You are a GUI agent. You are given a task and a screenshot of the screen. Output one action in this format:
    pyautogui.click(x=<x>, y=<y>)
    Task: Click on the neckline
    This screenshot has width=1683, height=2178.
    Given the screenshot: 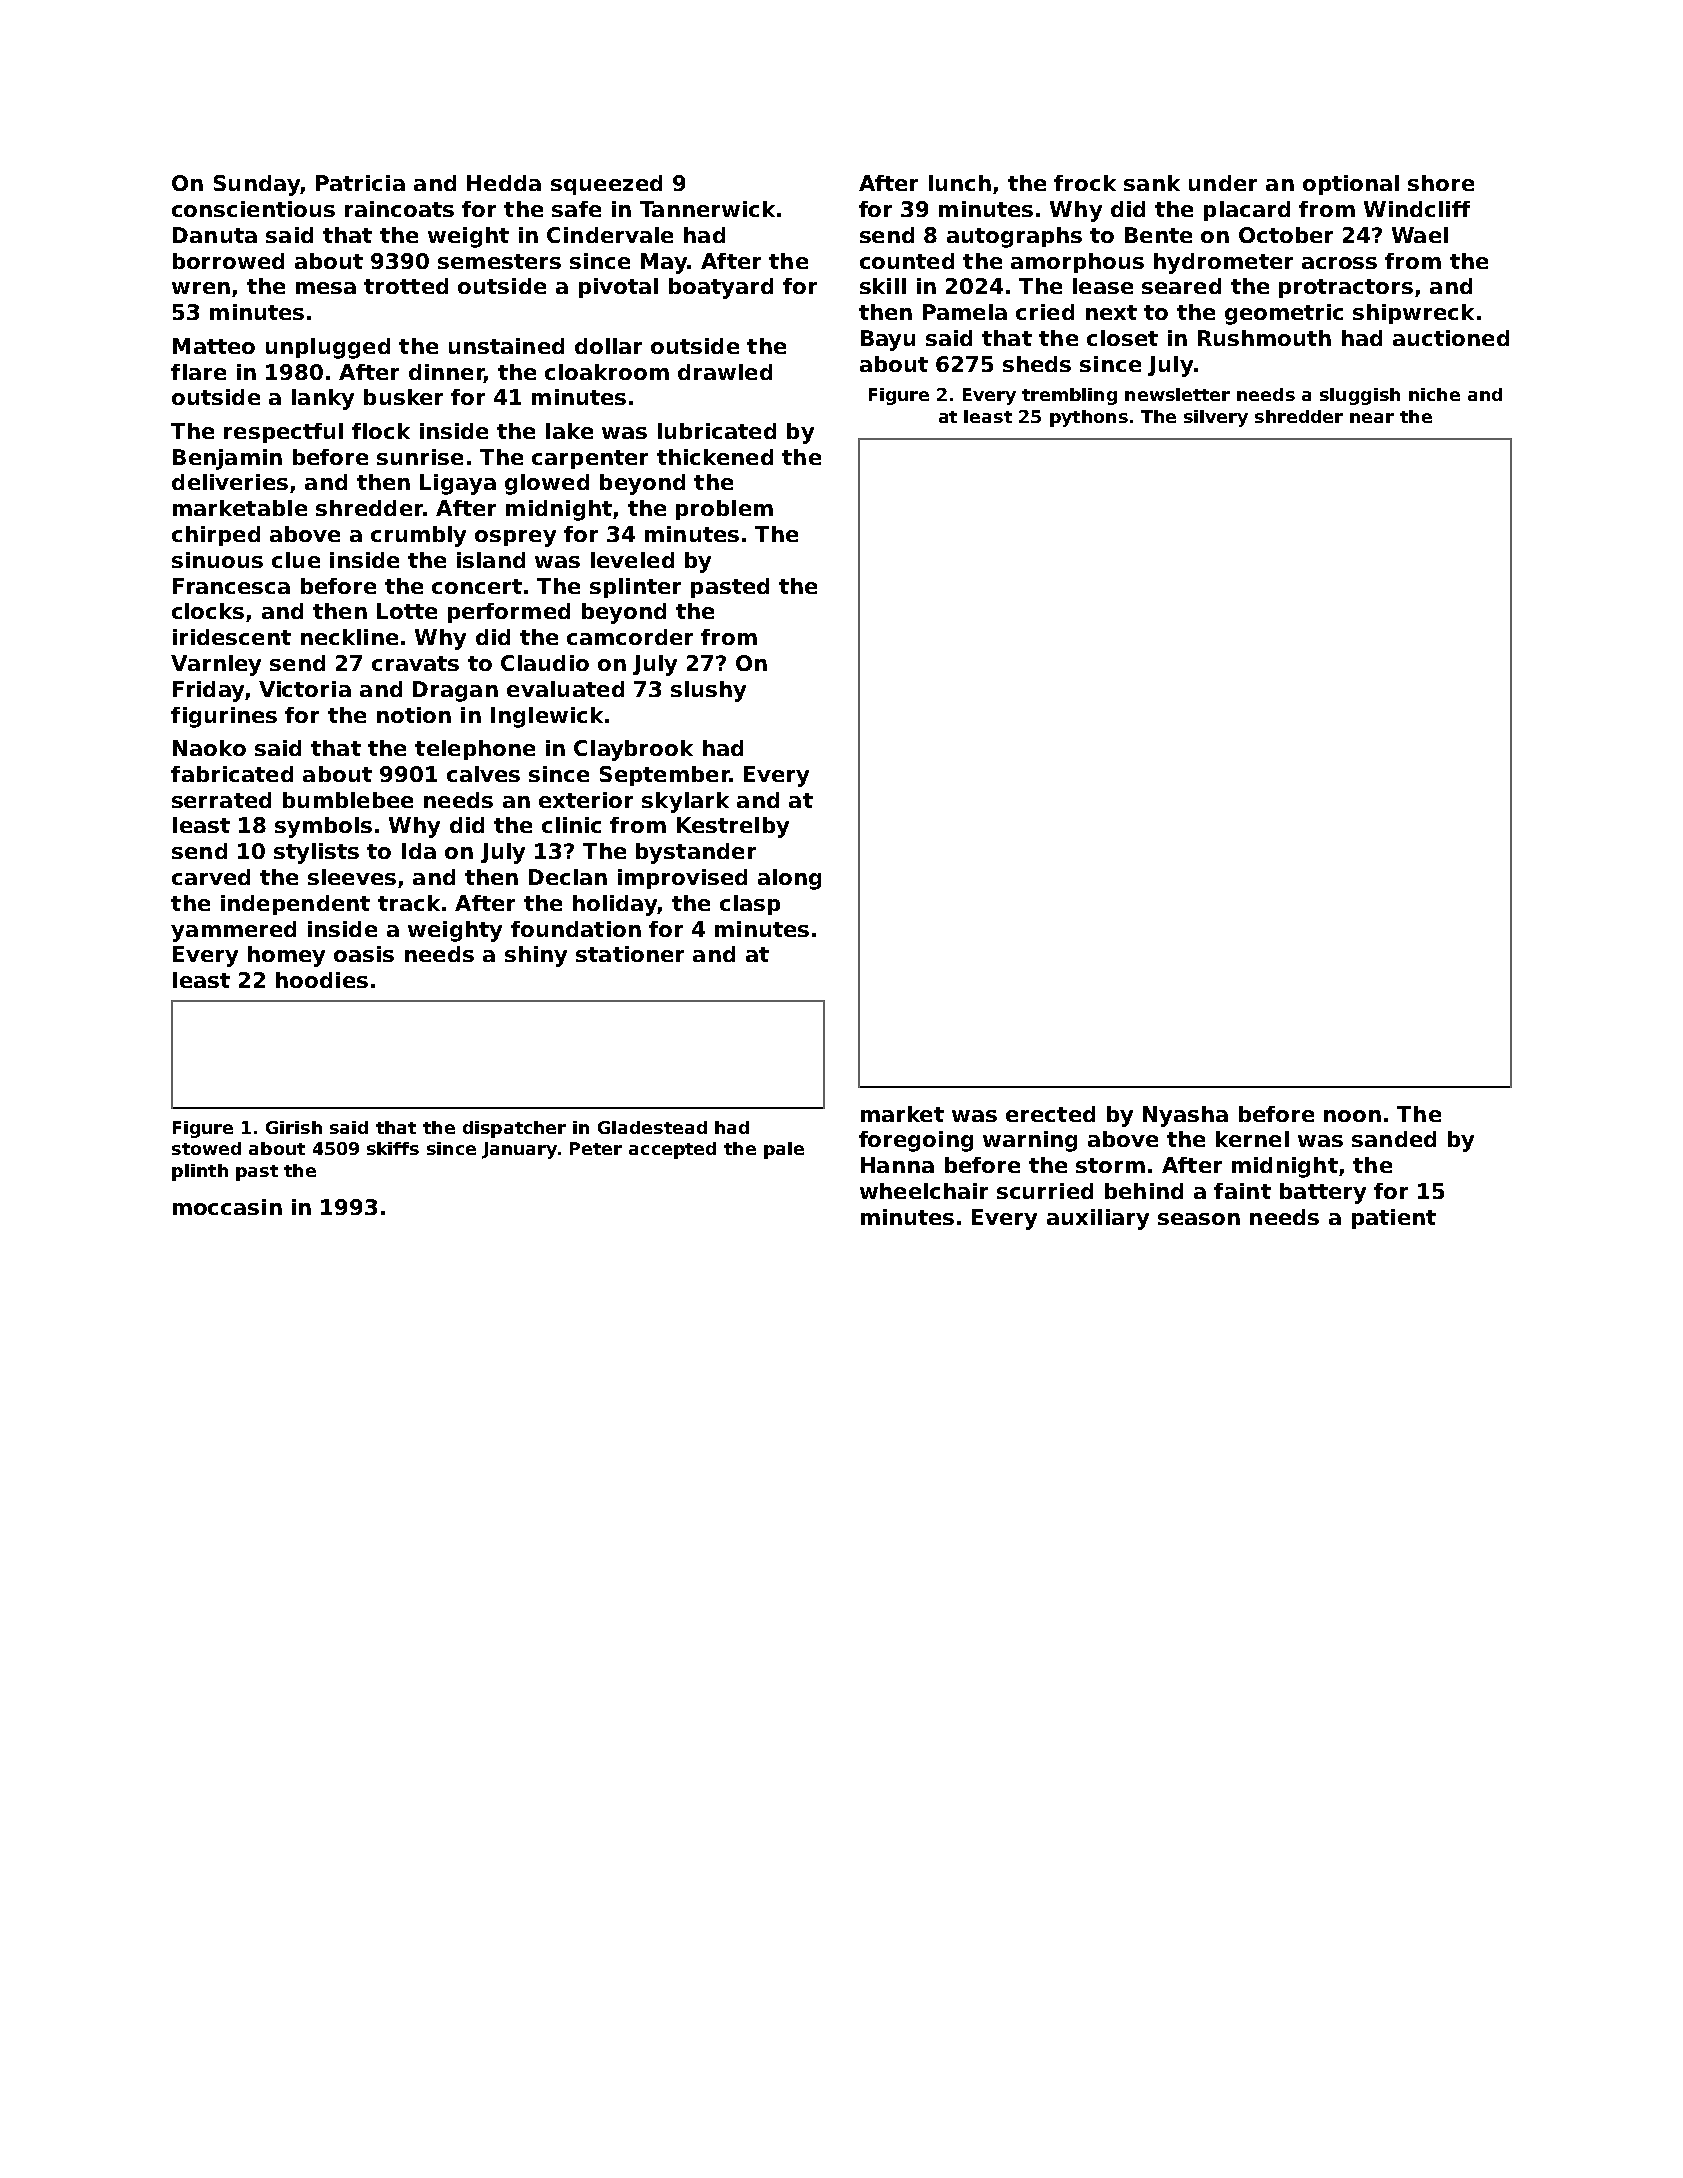 What is the action you would take?
    pyautogui.click(x=349, y=637)
